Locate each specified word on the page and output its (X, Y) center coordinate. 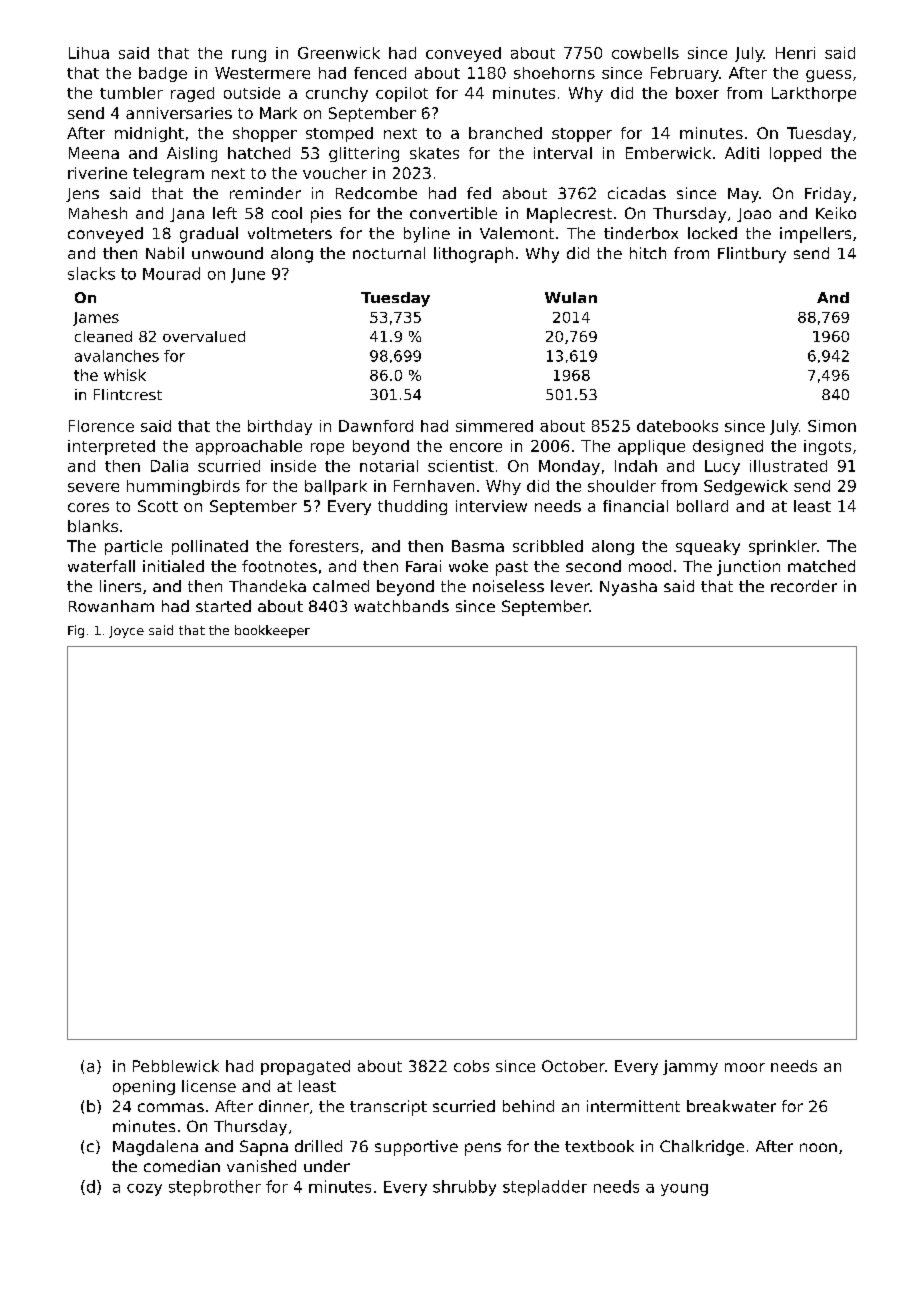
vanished (261, 1166)
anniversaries (179, 113)
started (223, 606)
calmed (341, 586)
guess (828, 76)
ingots (827, 447)
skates (434, 153)
